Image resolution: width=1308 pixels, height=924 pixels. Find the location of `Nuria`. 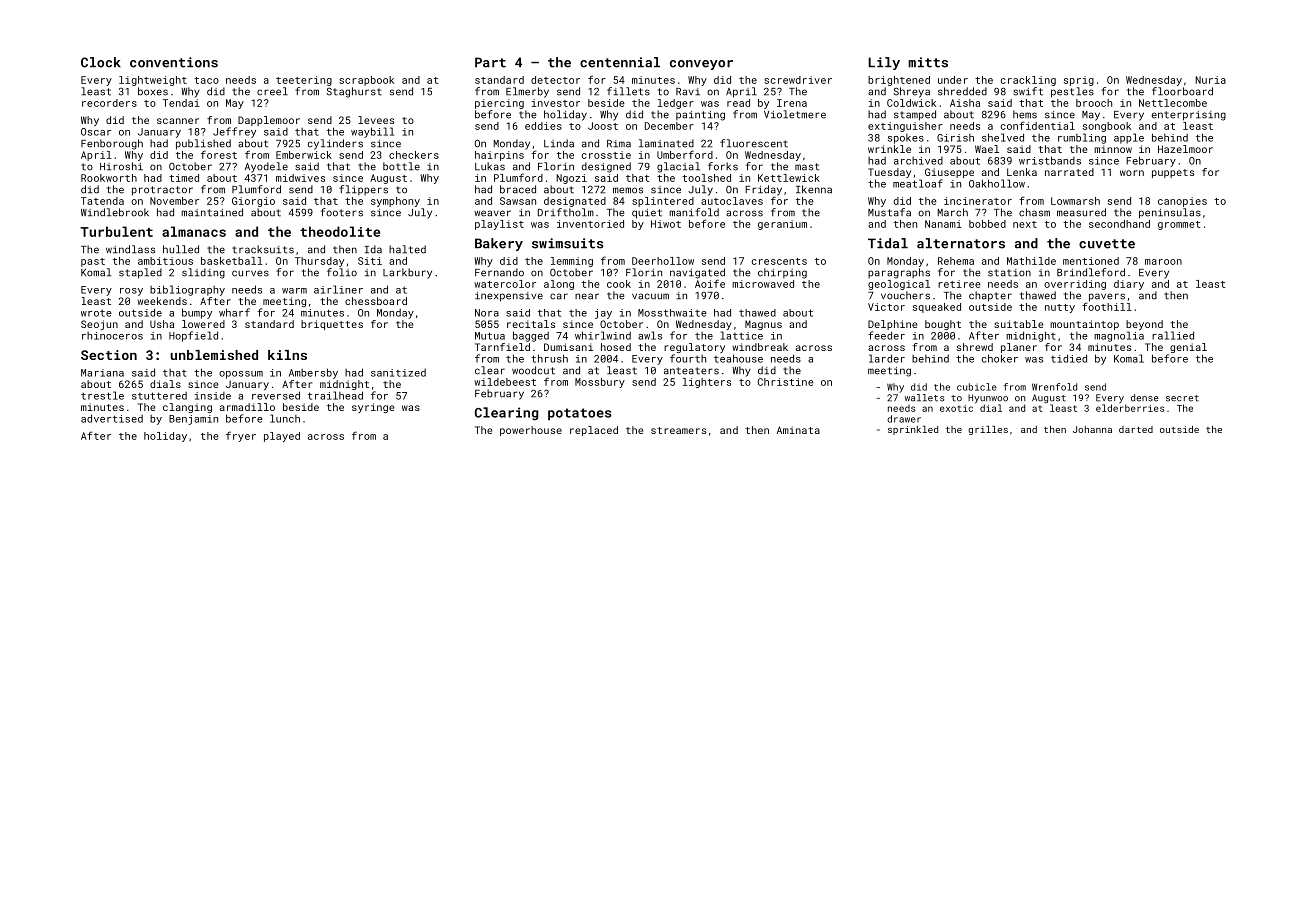

Nuria is located at coordinates (1210, 80).
